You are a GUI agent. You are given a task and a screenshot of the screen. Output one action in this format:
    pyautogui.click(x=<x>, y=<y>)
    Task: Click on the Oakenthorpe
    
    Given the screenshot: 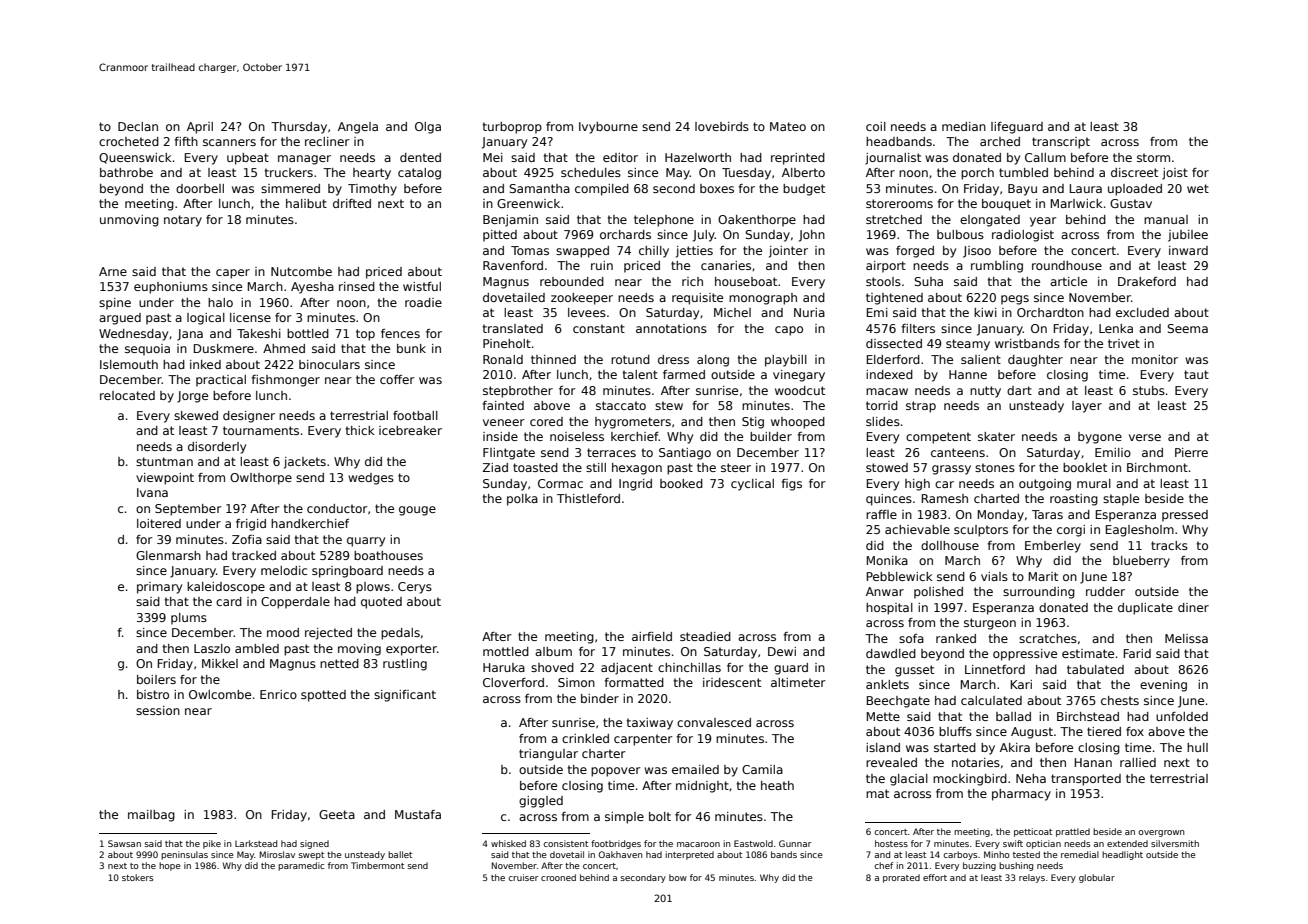 What is the action you would take?
    pyautogui.click(x=757, y=221)
